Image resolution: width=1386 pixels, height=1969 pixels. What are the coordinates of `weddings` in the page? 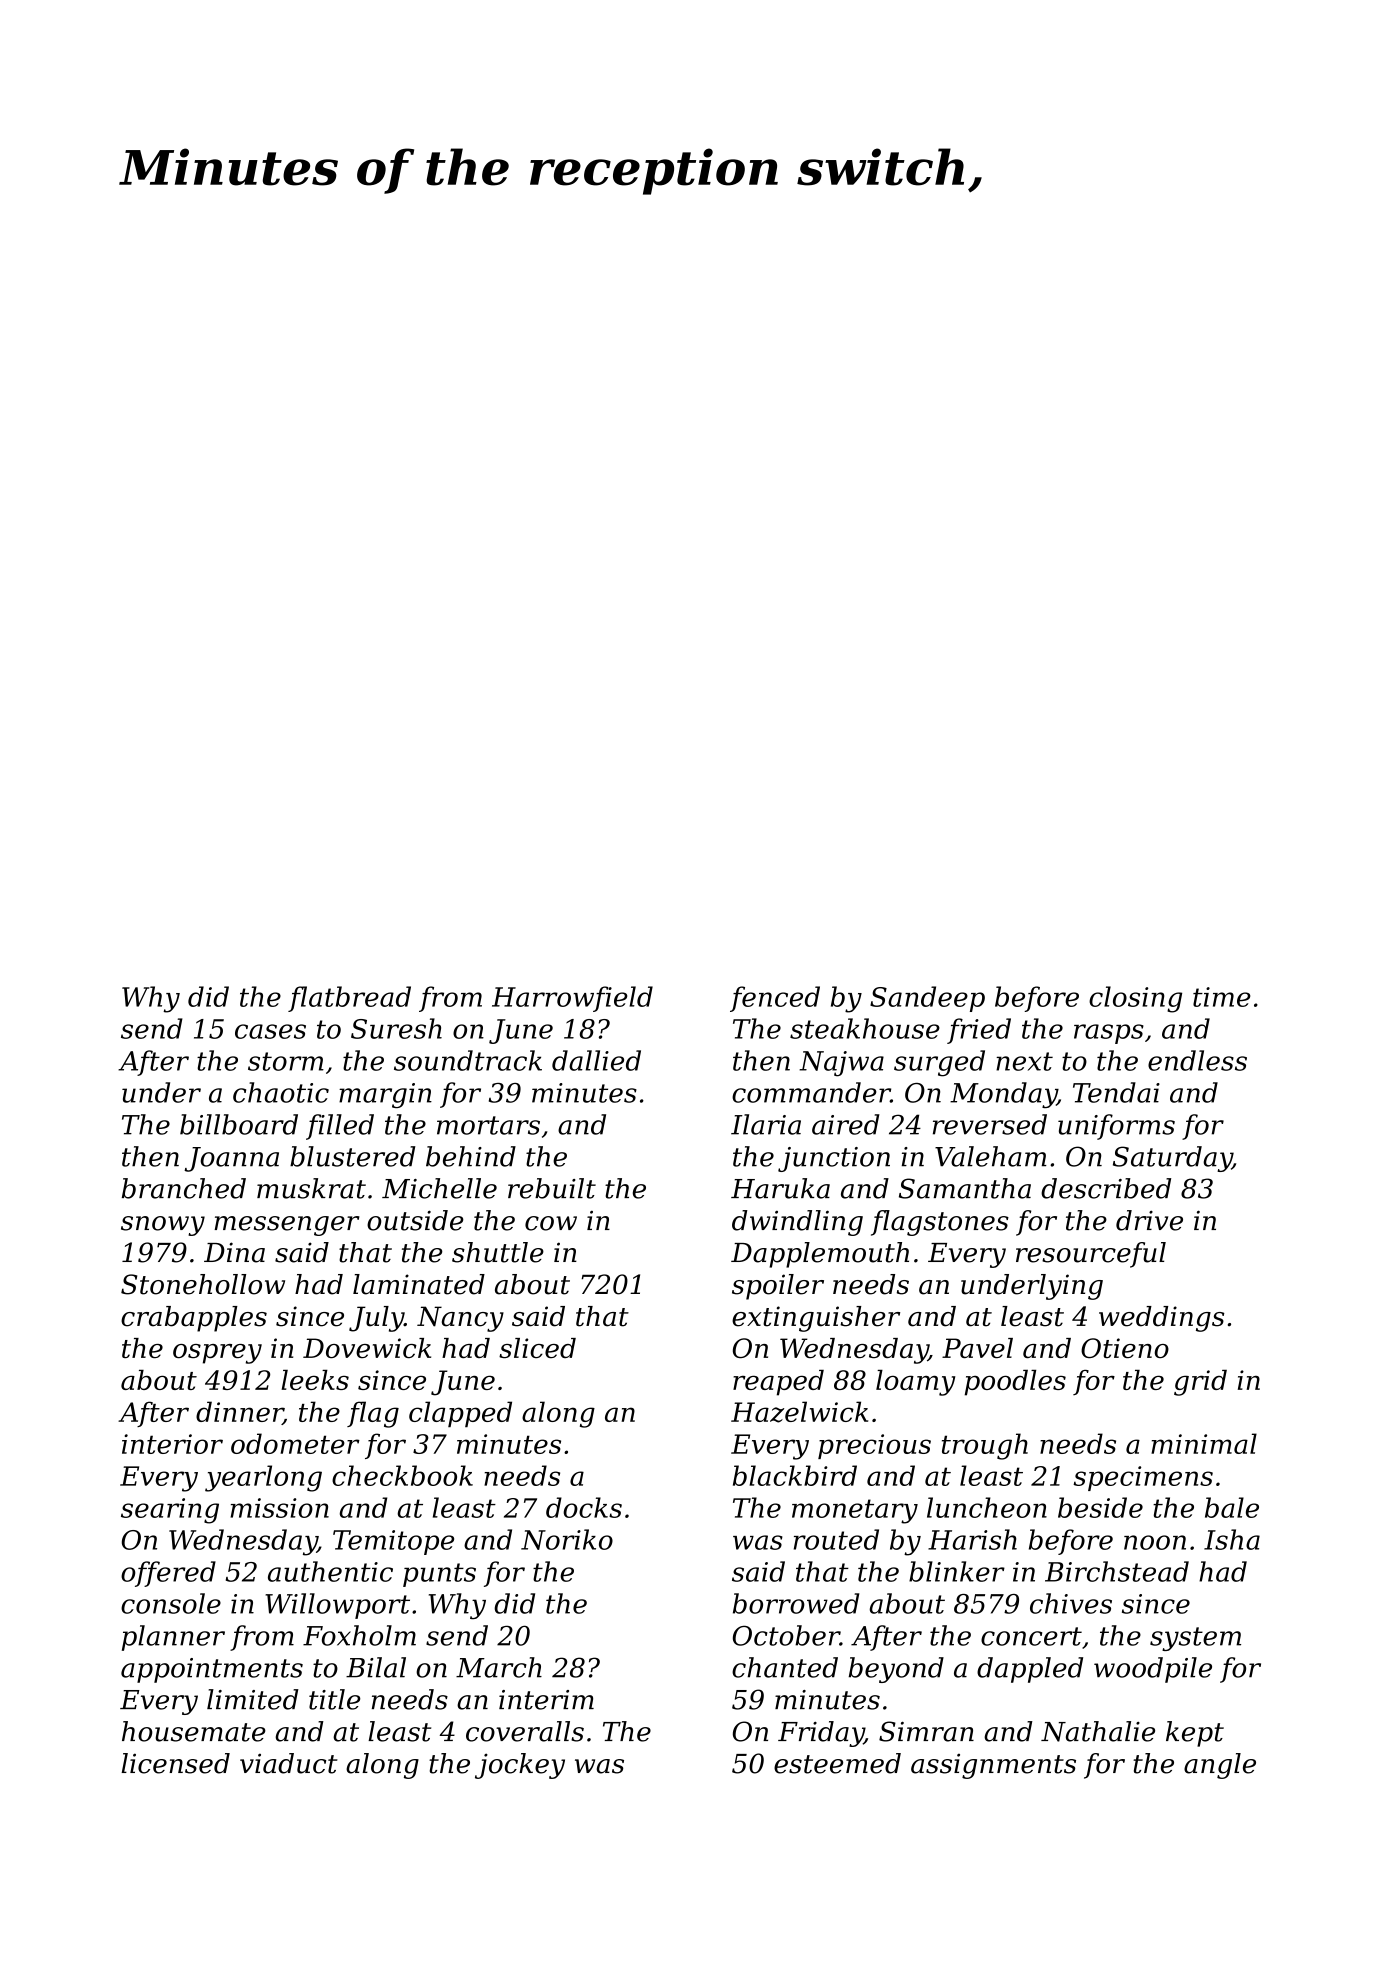 It's located at (1161, 1319).
